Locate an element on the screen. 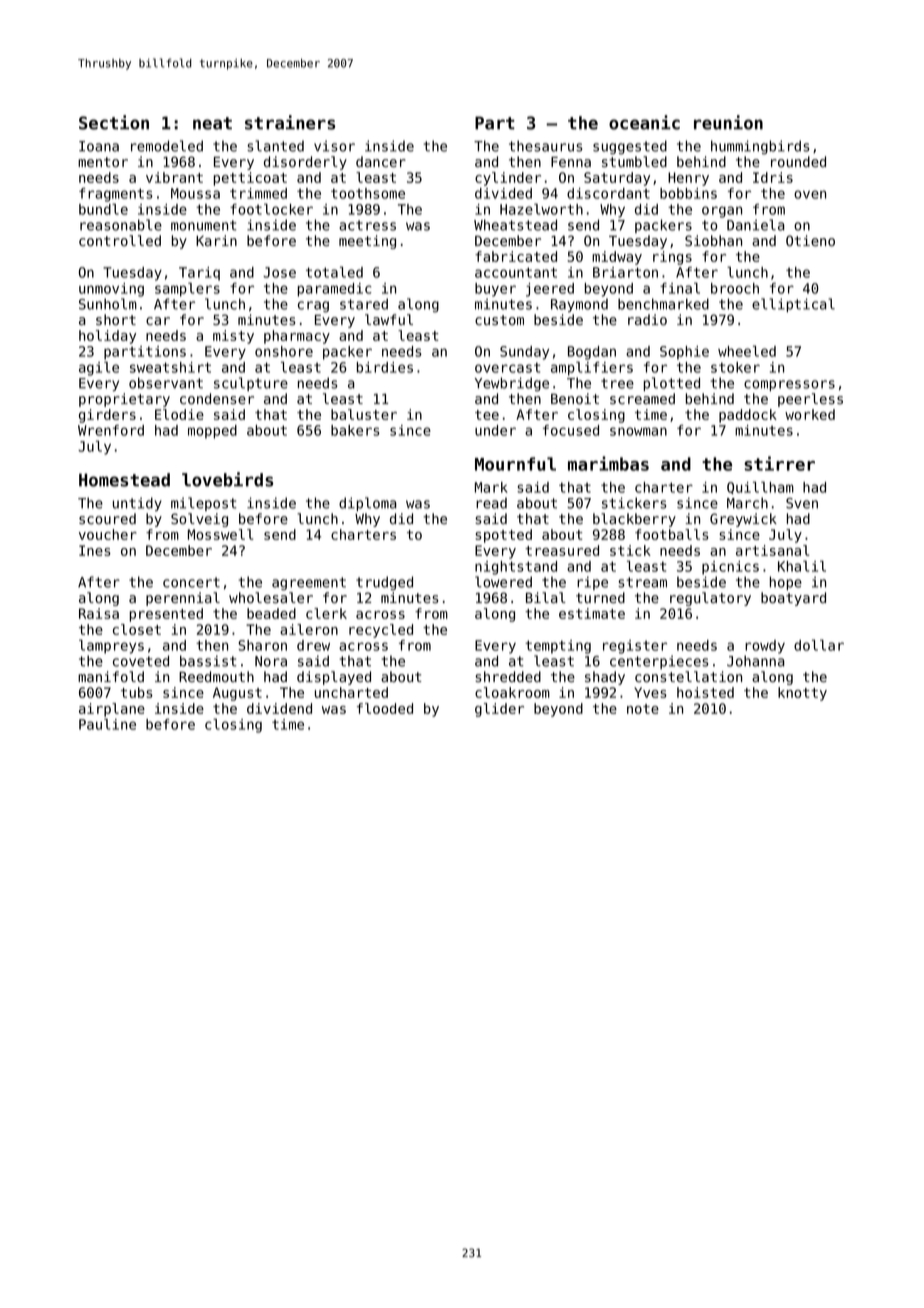 The height and width of the screenshot is (1308, 924). Fenna is located at coordinates (571, 162).
